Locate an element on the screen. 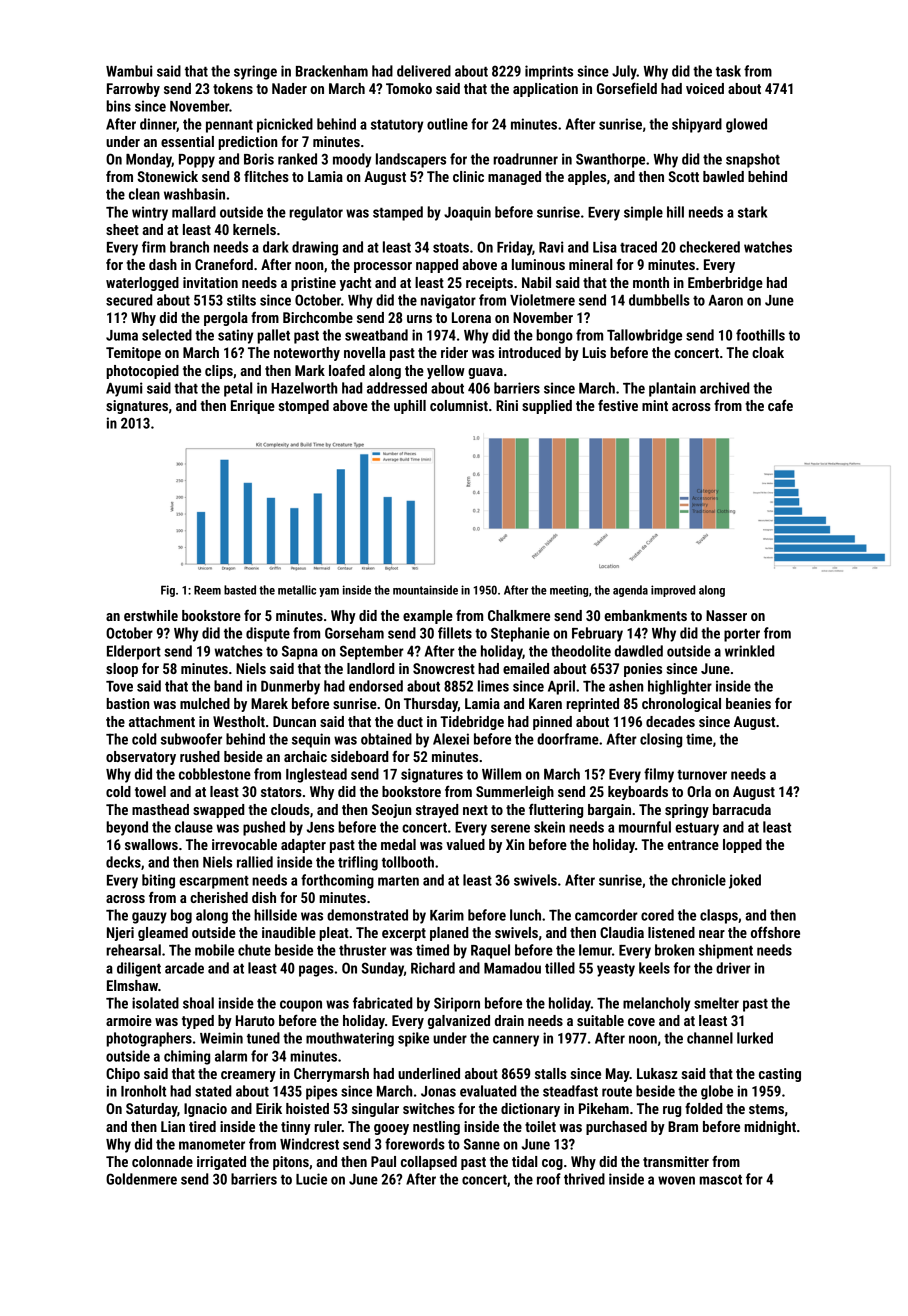 Image resolution: width=908 pixels, height=1316 pixels. metallic is located at coordinates (297, 590).
